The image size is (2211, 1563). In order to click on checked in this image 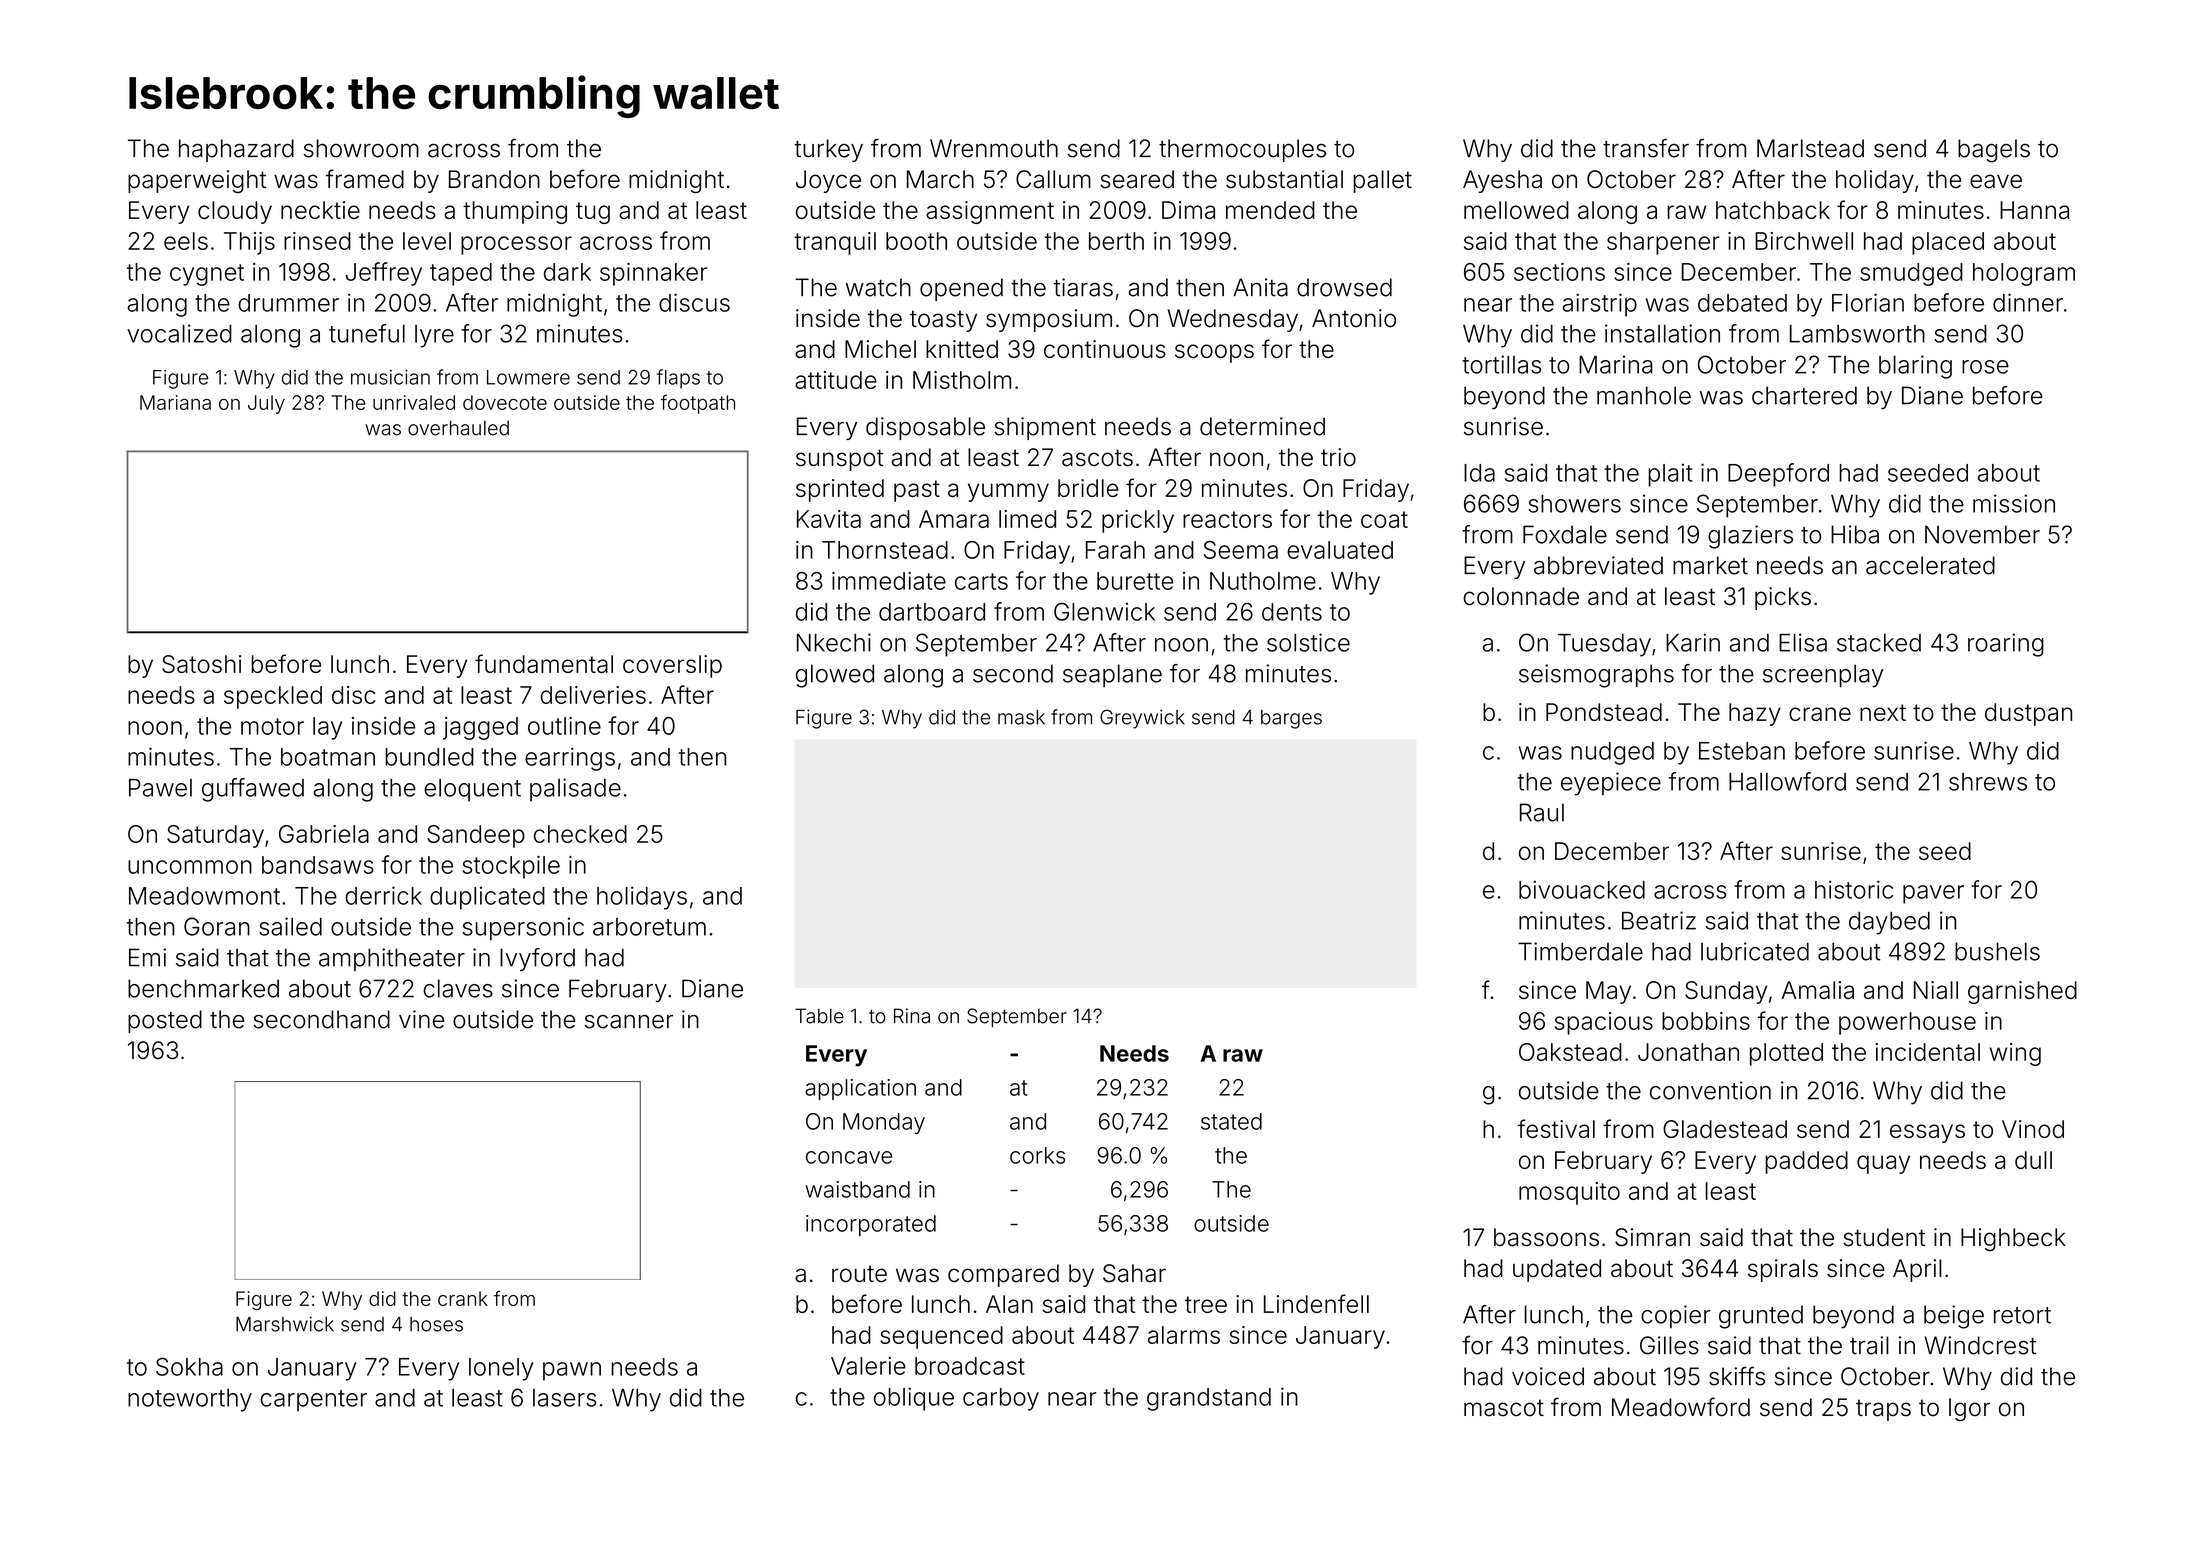, I will do `click(580, 834)`.
